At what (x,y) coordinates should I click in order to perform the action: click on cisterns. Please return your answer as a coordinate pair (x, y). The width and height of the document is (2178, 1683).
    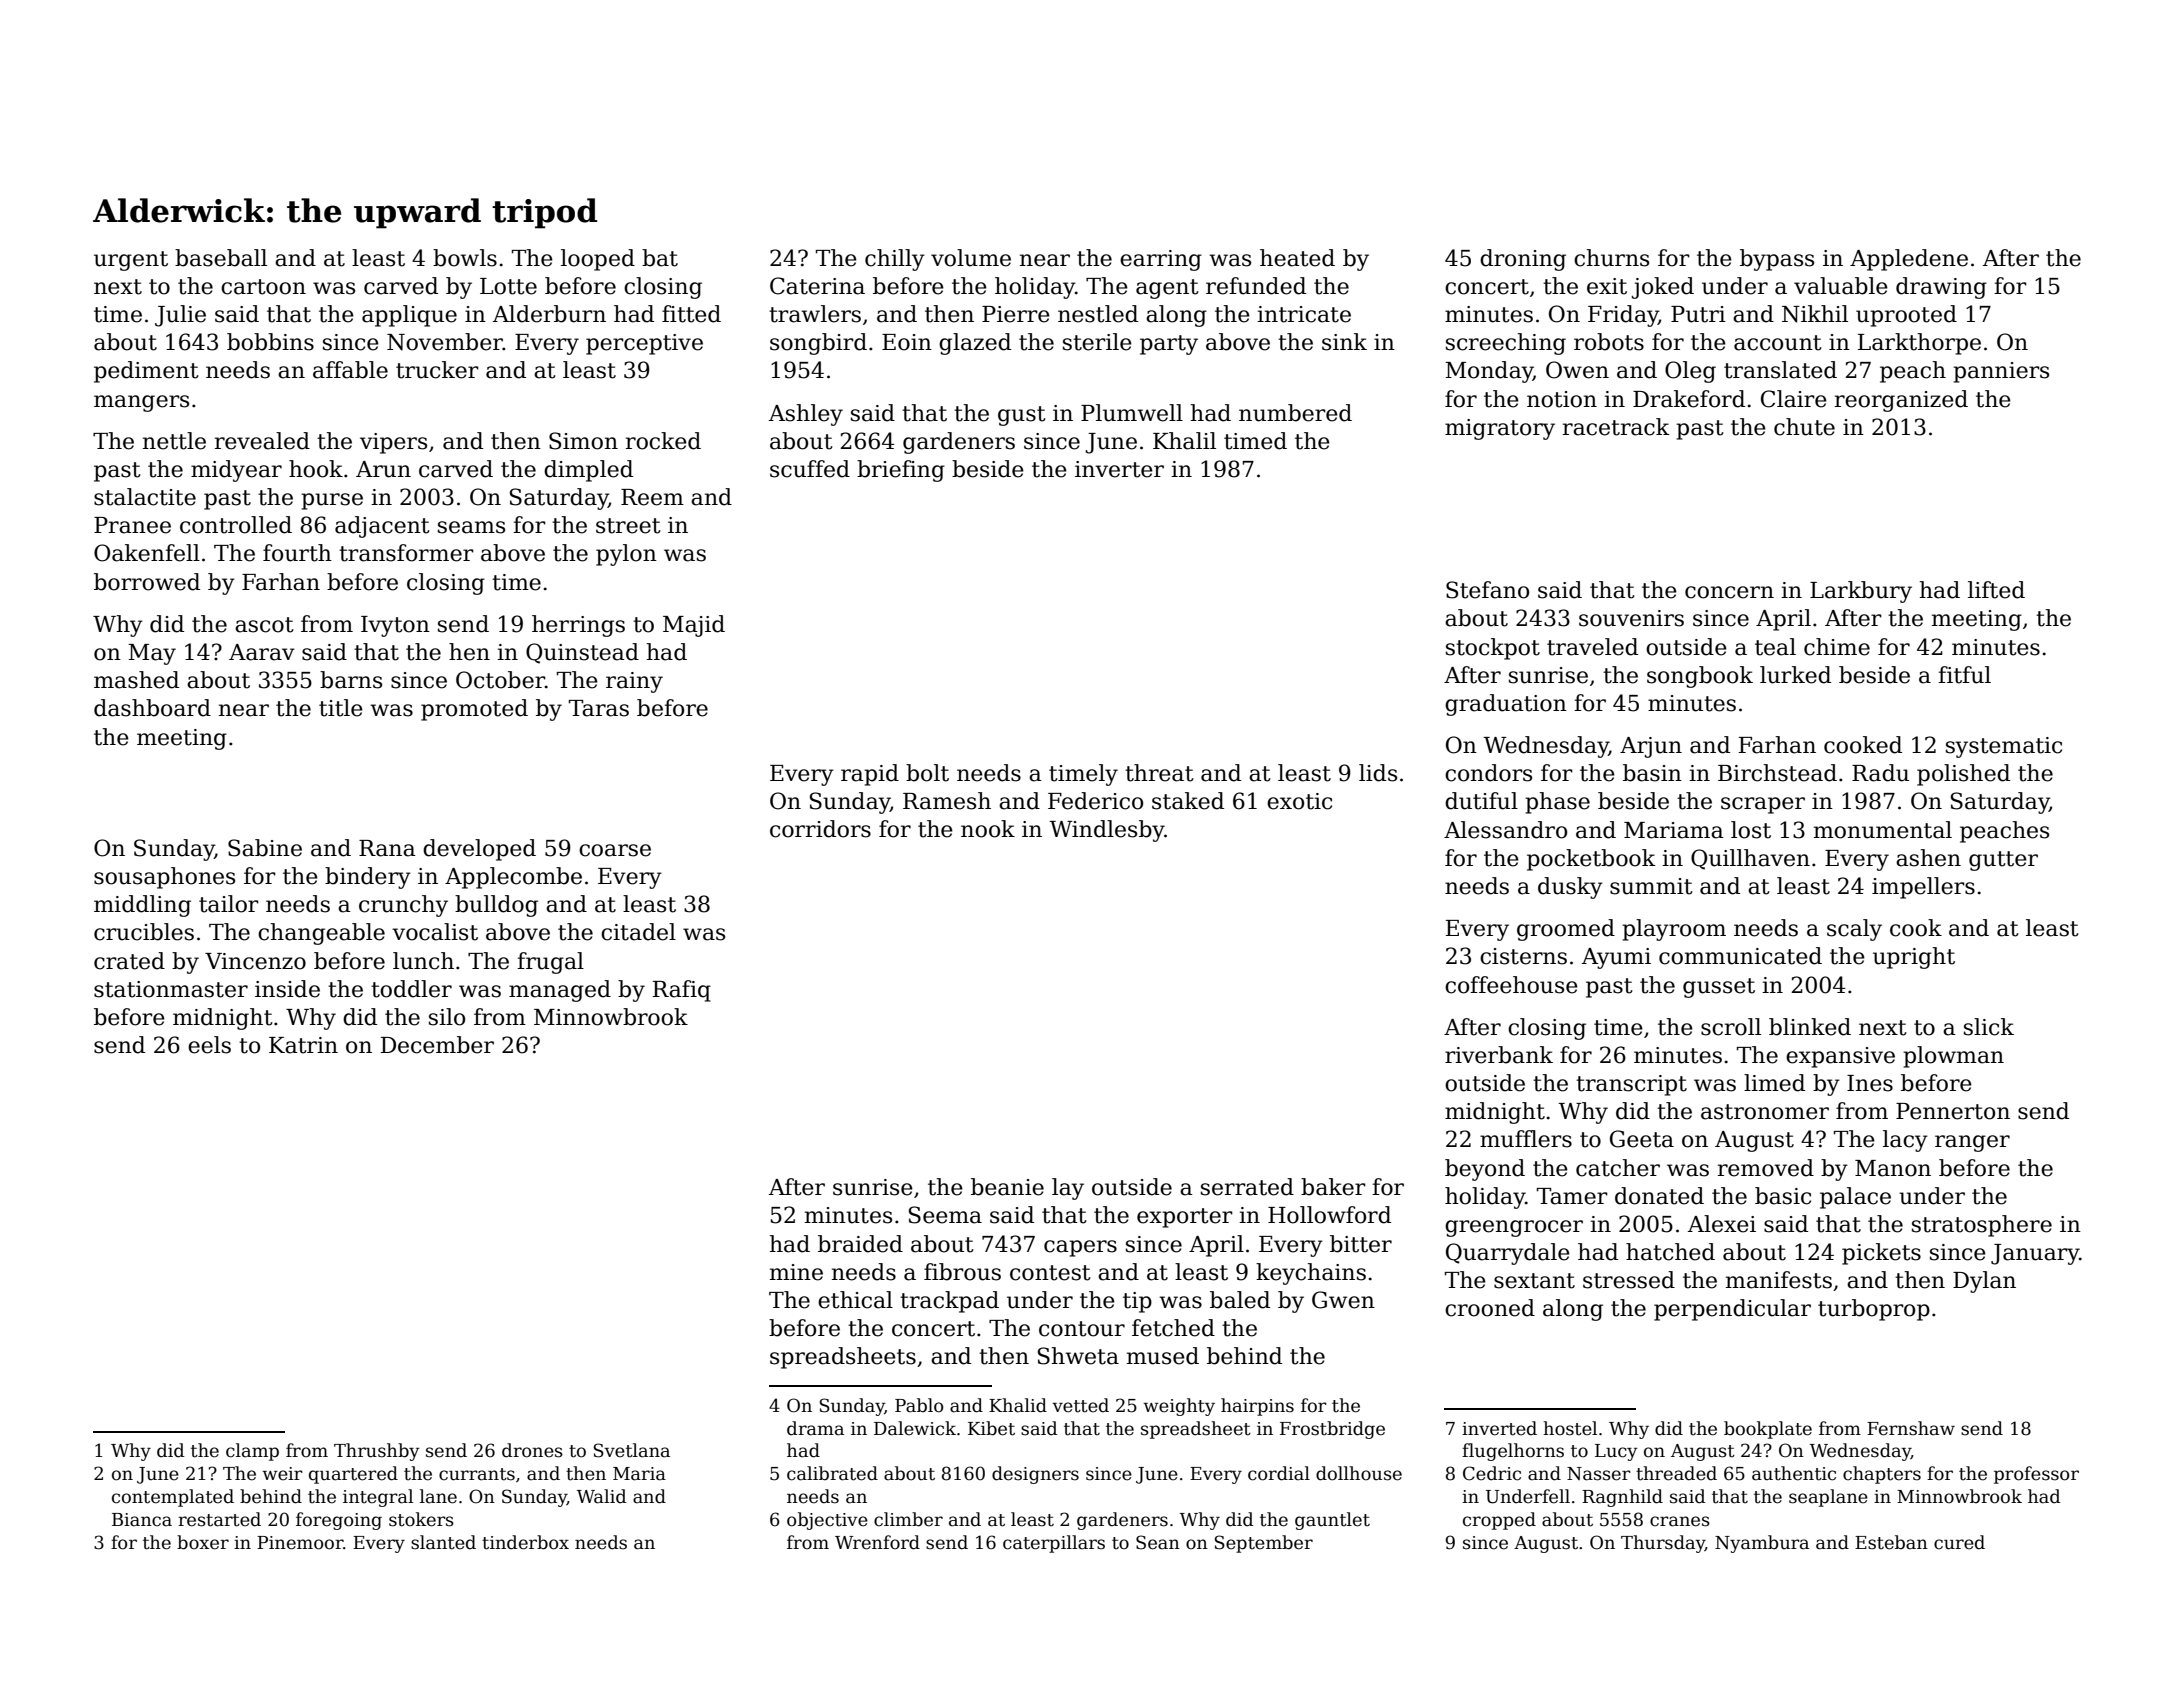
    Looking at the image, I should click on (1523, 956).
